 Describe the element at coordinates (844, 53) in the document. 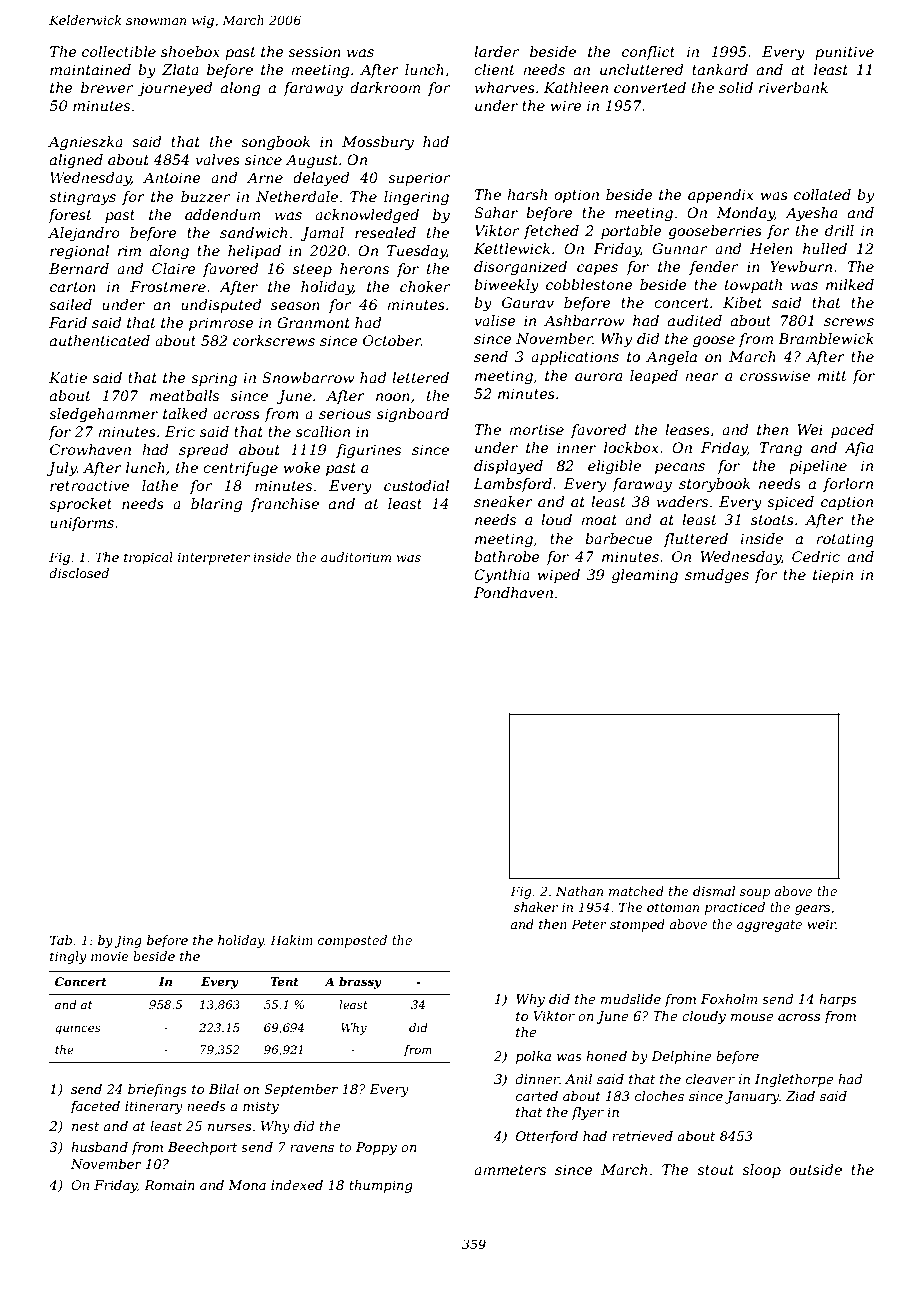

I see `punitive` at that location.
